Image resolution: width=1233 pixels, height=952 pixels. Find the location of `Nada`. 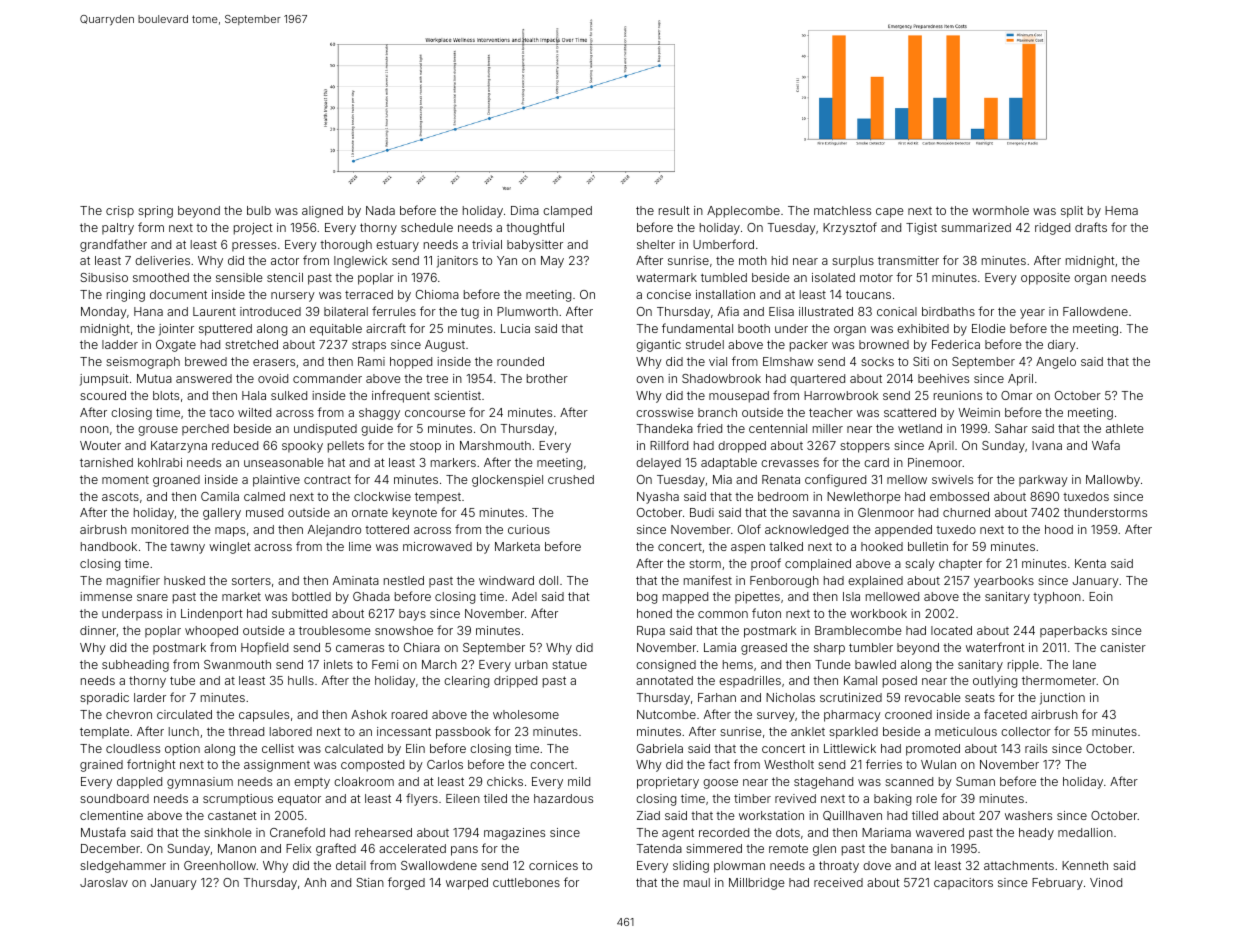

Nada is located at coordinates (380, 210).
